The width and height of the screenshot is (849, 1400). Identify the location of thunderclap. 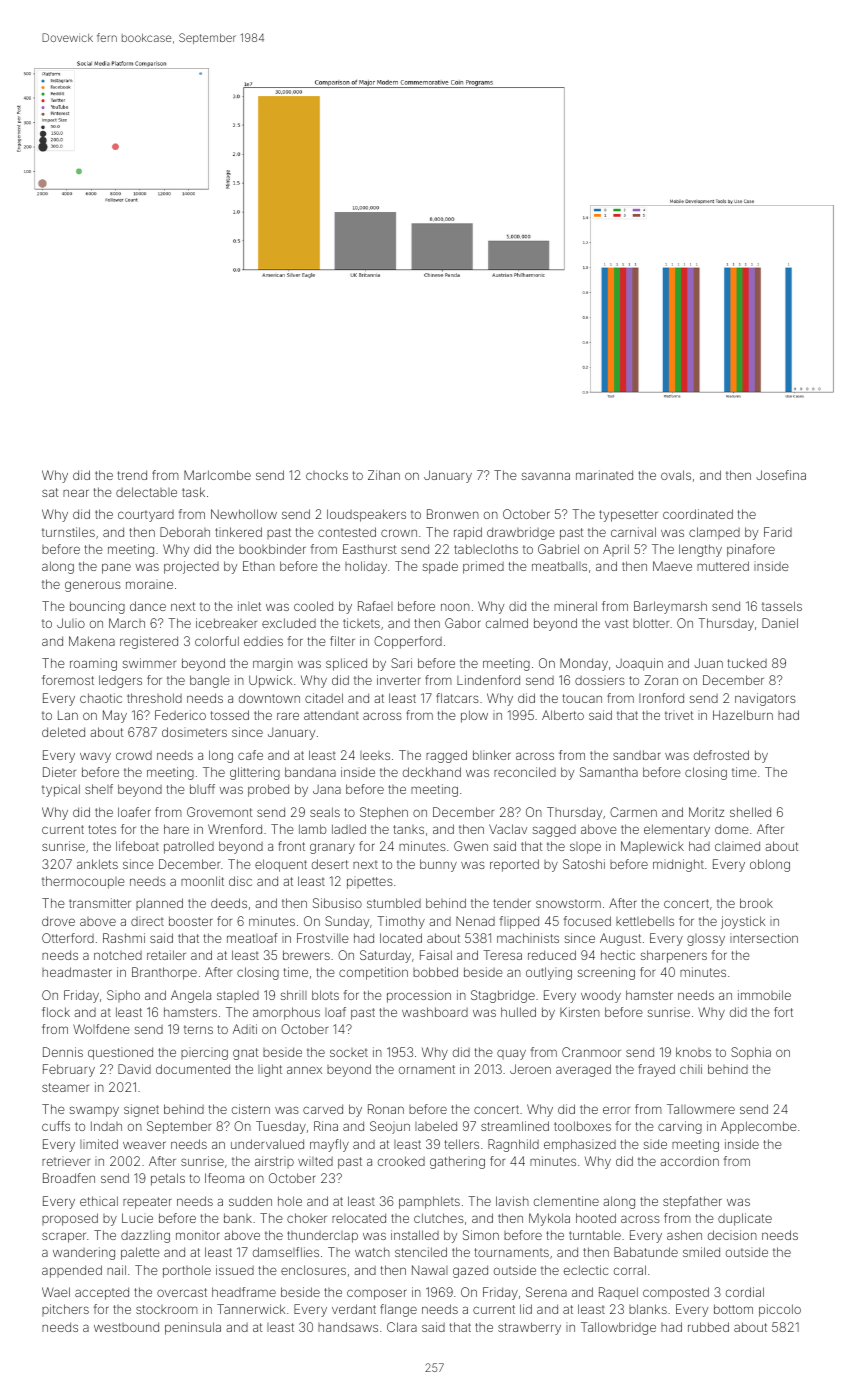
(322, 1237).
